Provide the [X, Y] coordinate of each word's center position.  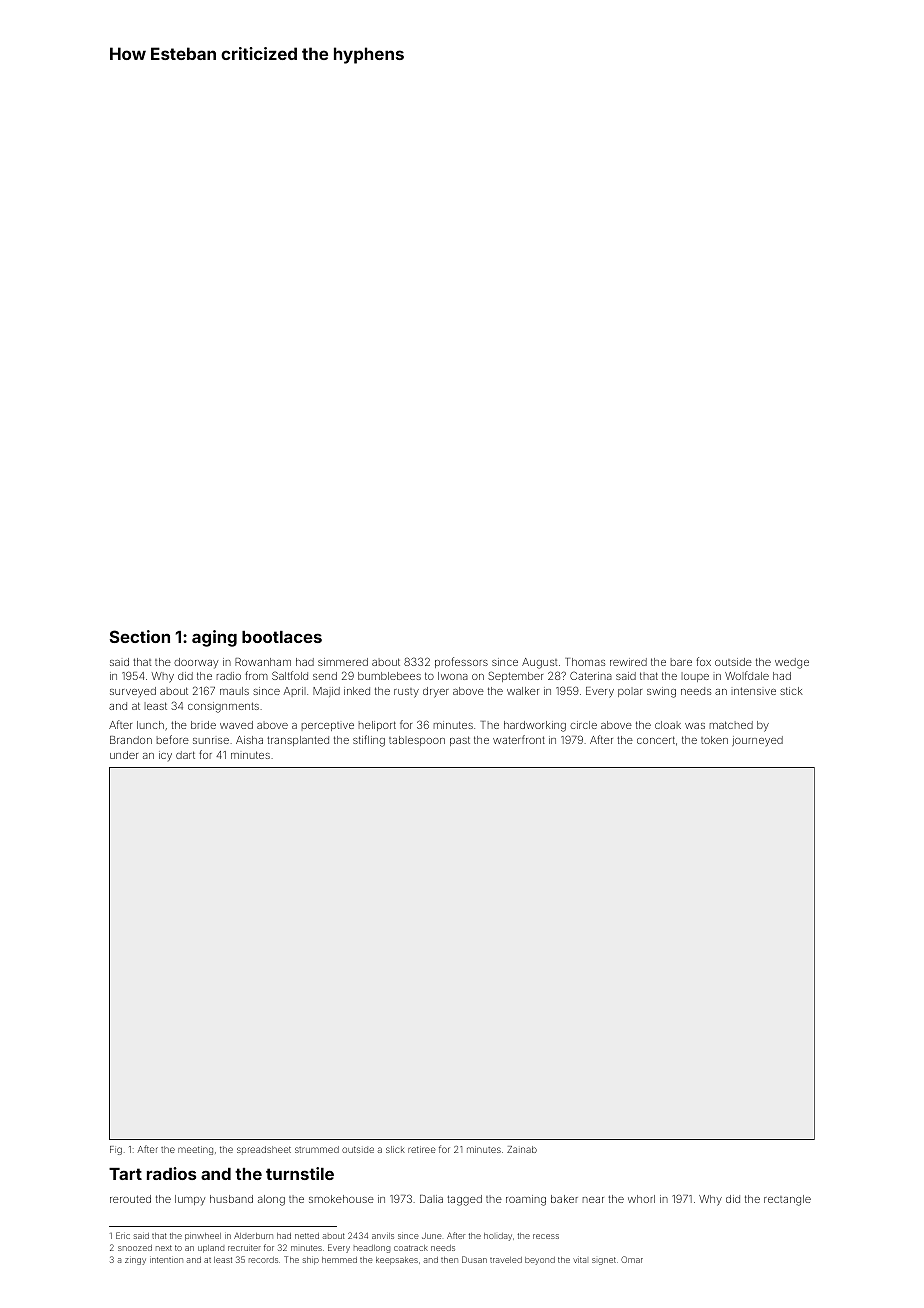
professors [461, 662]
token [714, 740]
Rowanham [263, 662]
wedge [792, 663]
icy [165, 756]
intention [166, 1259]
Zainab [522, 1149]
